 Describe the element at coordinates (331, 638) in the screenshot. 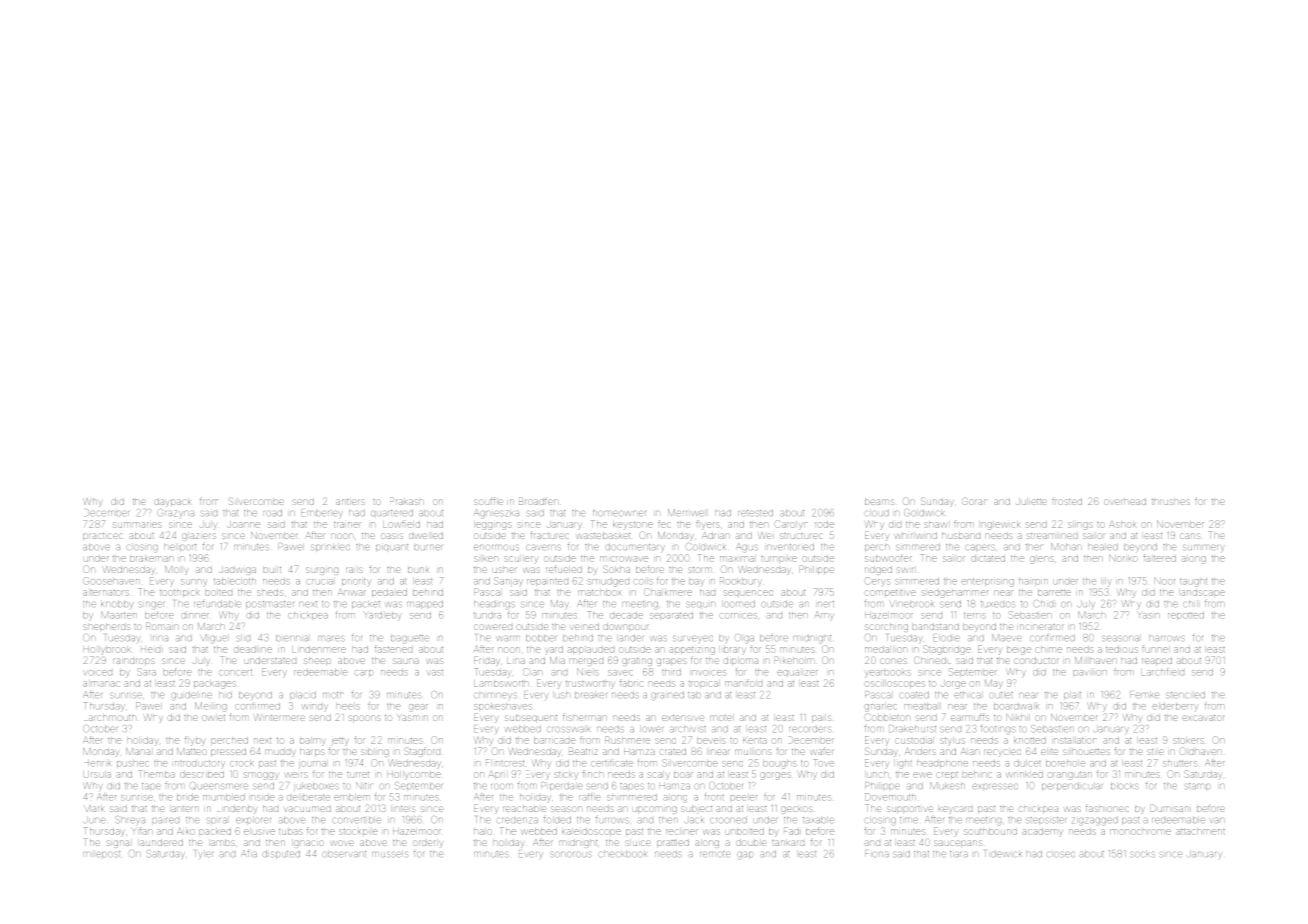

I see `mares` at that location.
